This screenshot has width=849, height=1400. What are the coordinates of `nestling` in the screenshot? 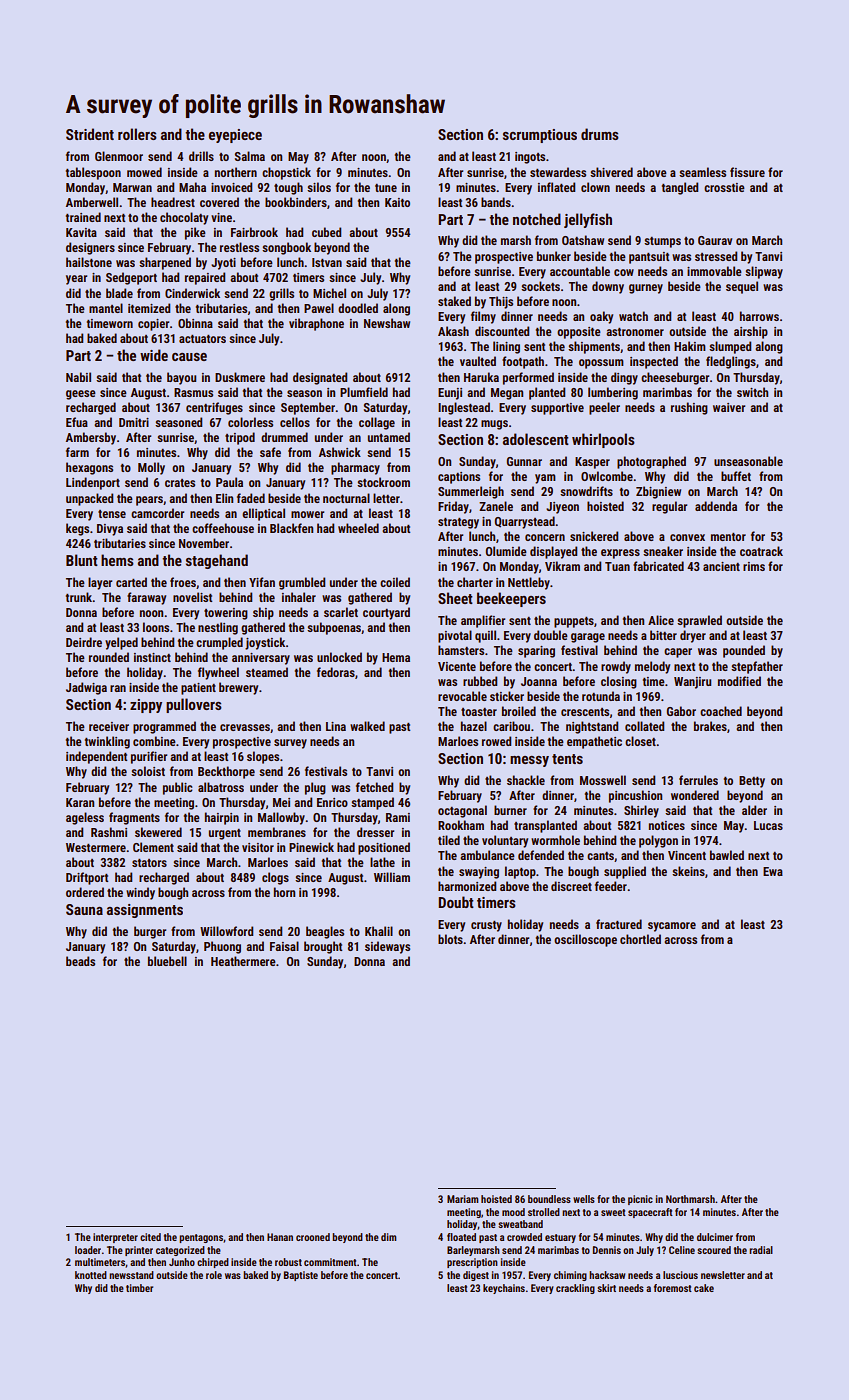 It's located at (218, 628).
